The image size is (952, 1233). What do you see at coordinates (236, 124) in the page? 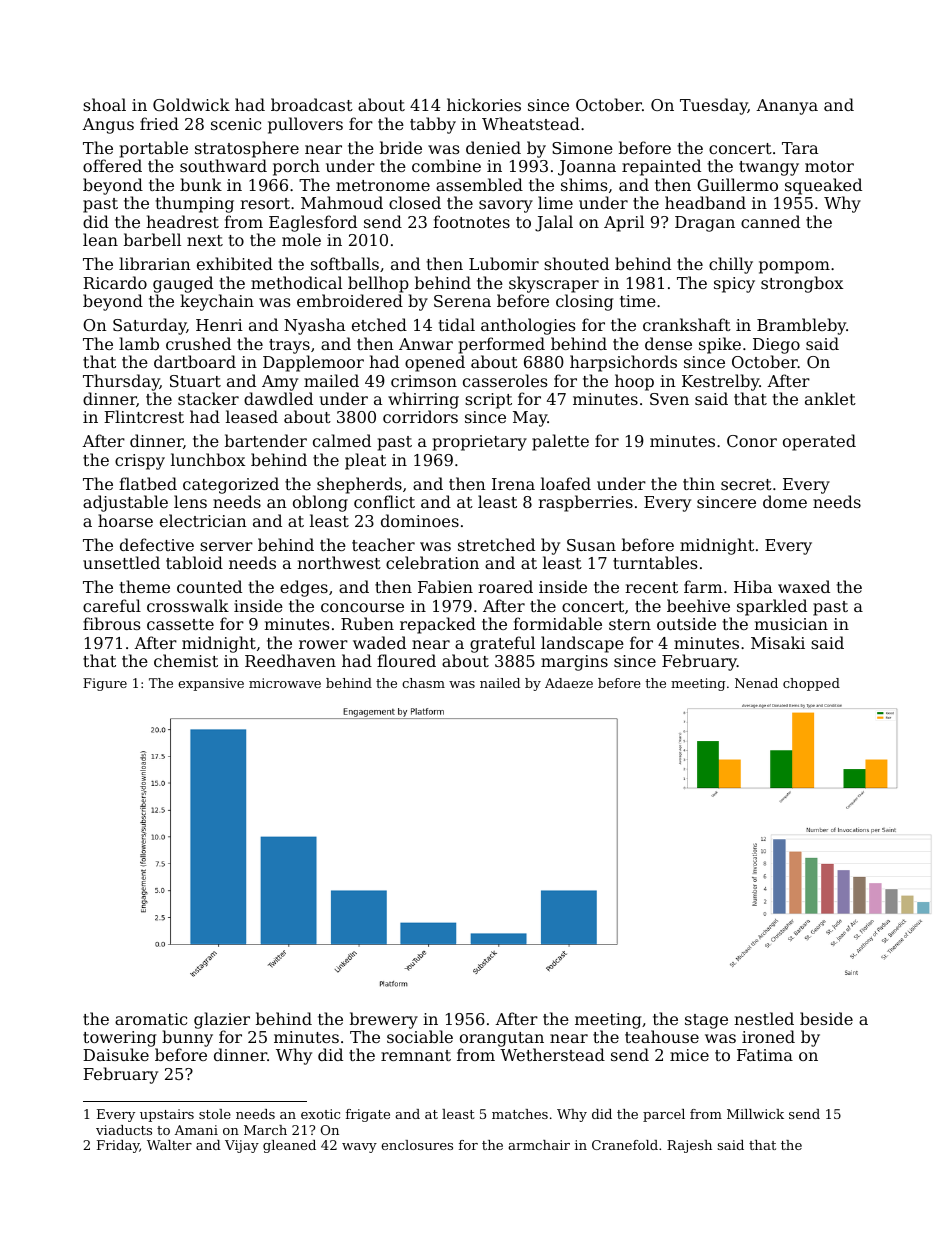
I see `scenic` at bounding box center [236, 124].
